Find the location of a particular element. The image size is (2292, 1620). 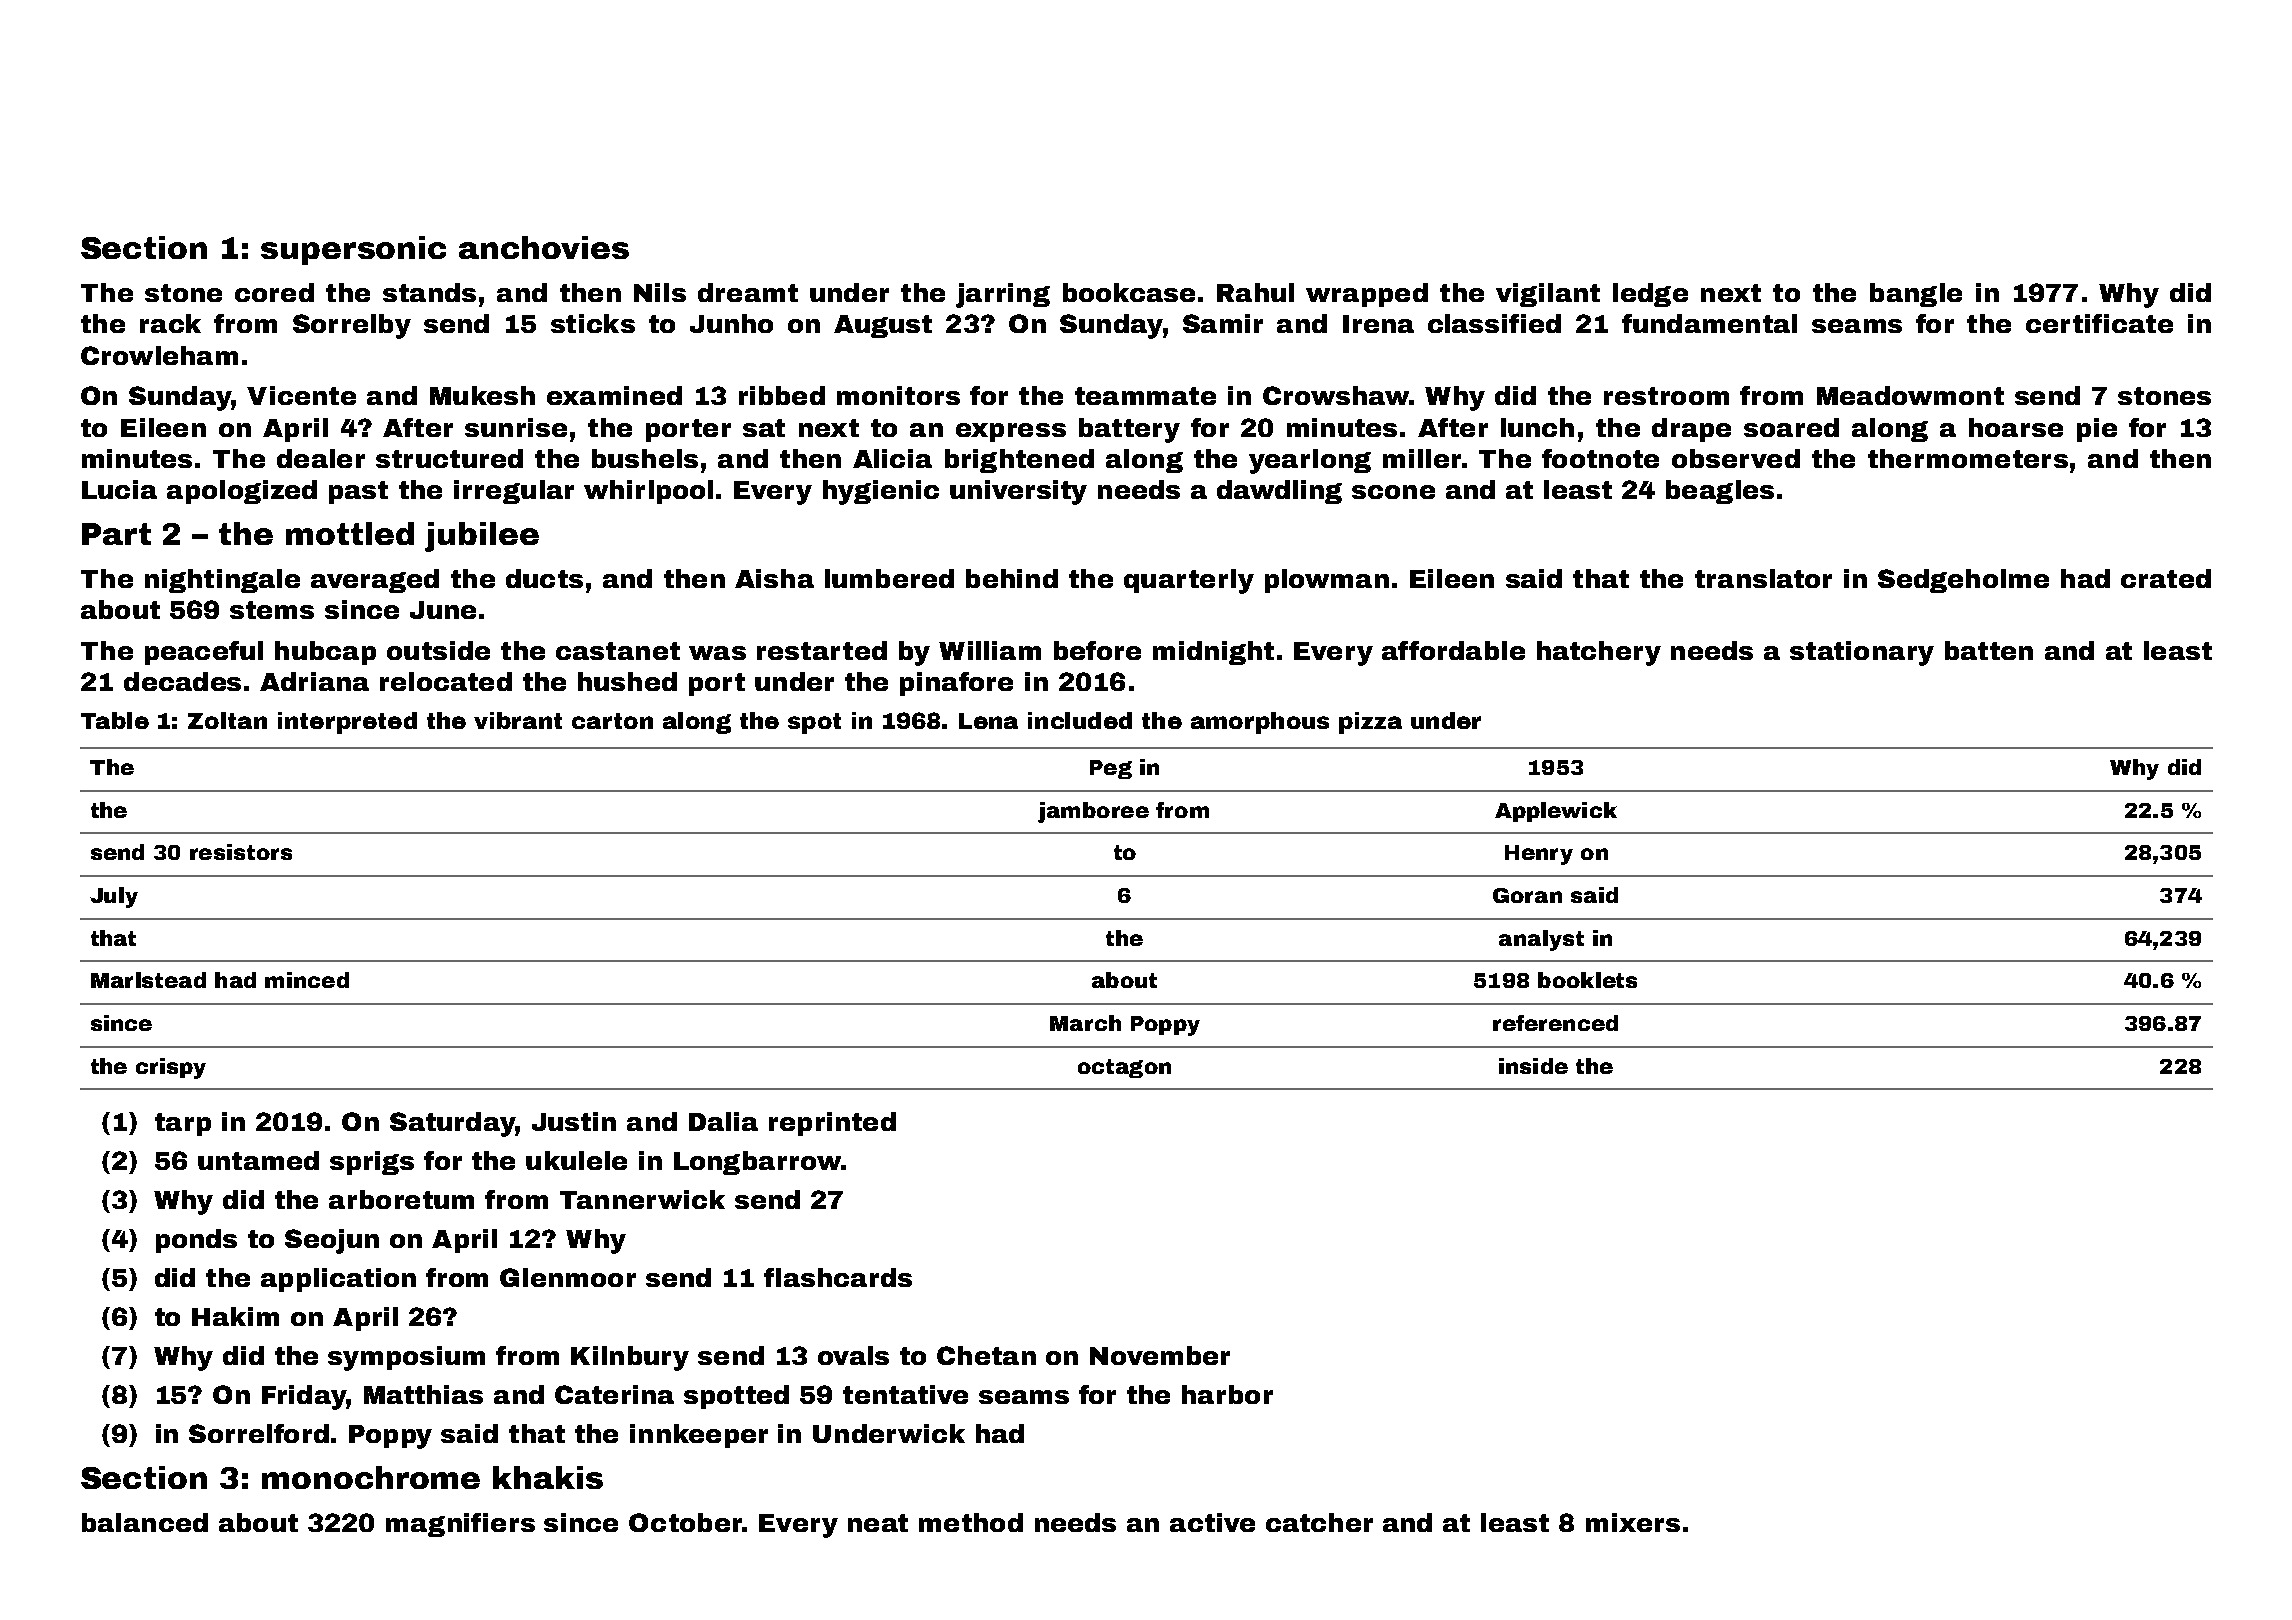

inside is located at coordinates (1533, 1066).
